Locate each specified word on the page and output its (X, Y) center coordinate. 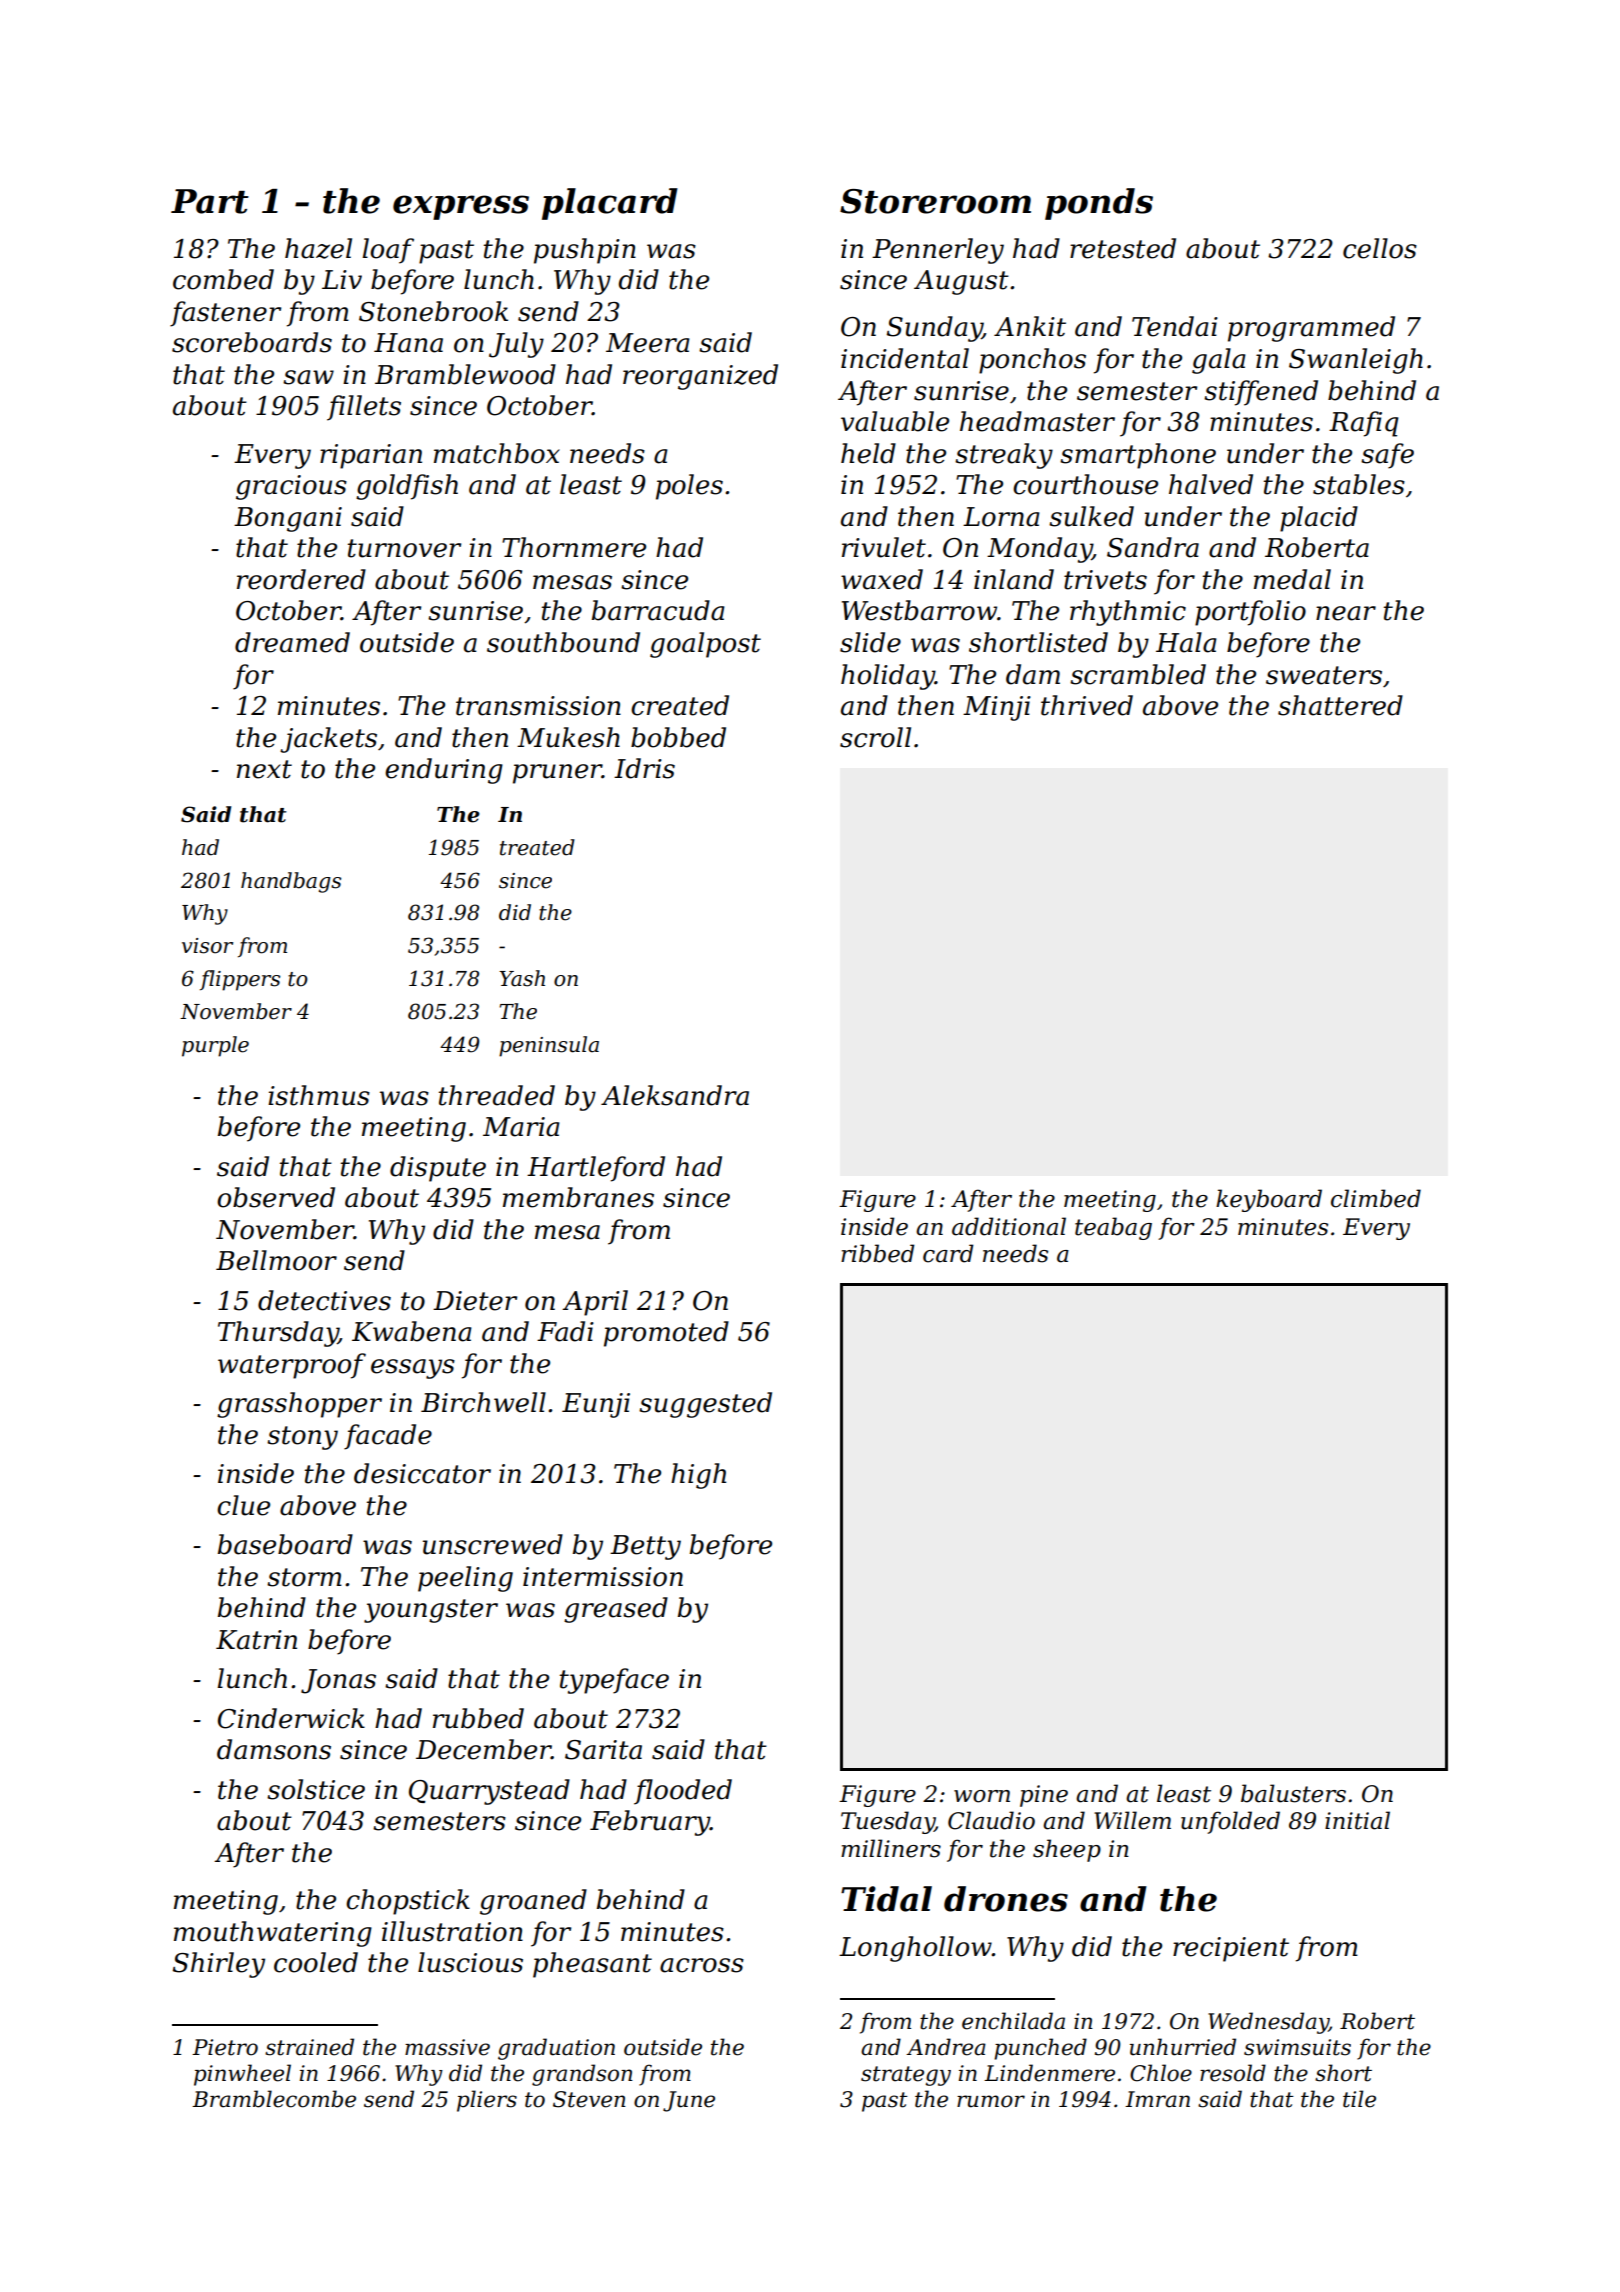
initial (1357, 1820)
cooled (316, 1962)
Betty (645, 1547)
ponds (1099, 204)
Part (210, 201)
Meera (648, 343)
